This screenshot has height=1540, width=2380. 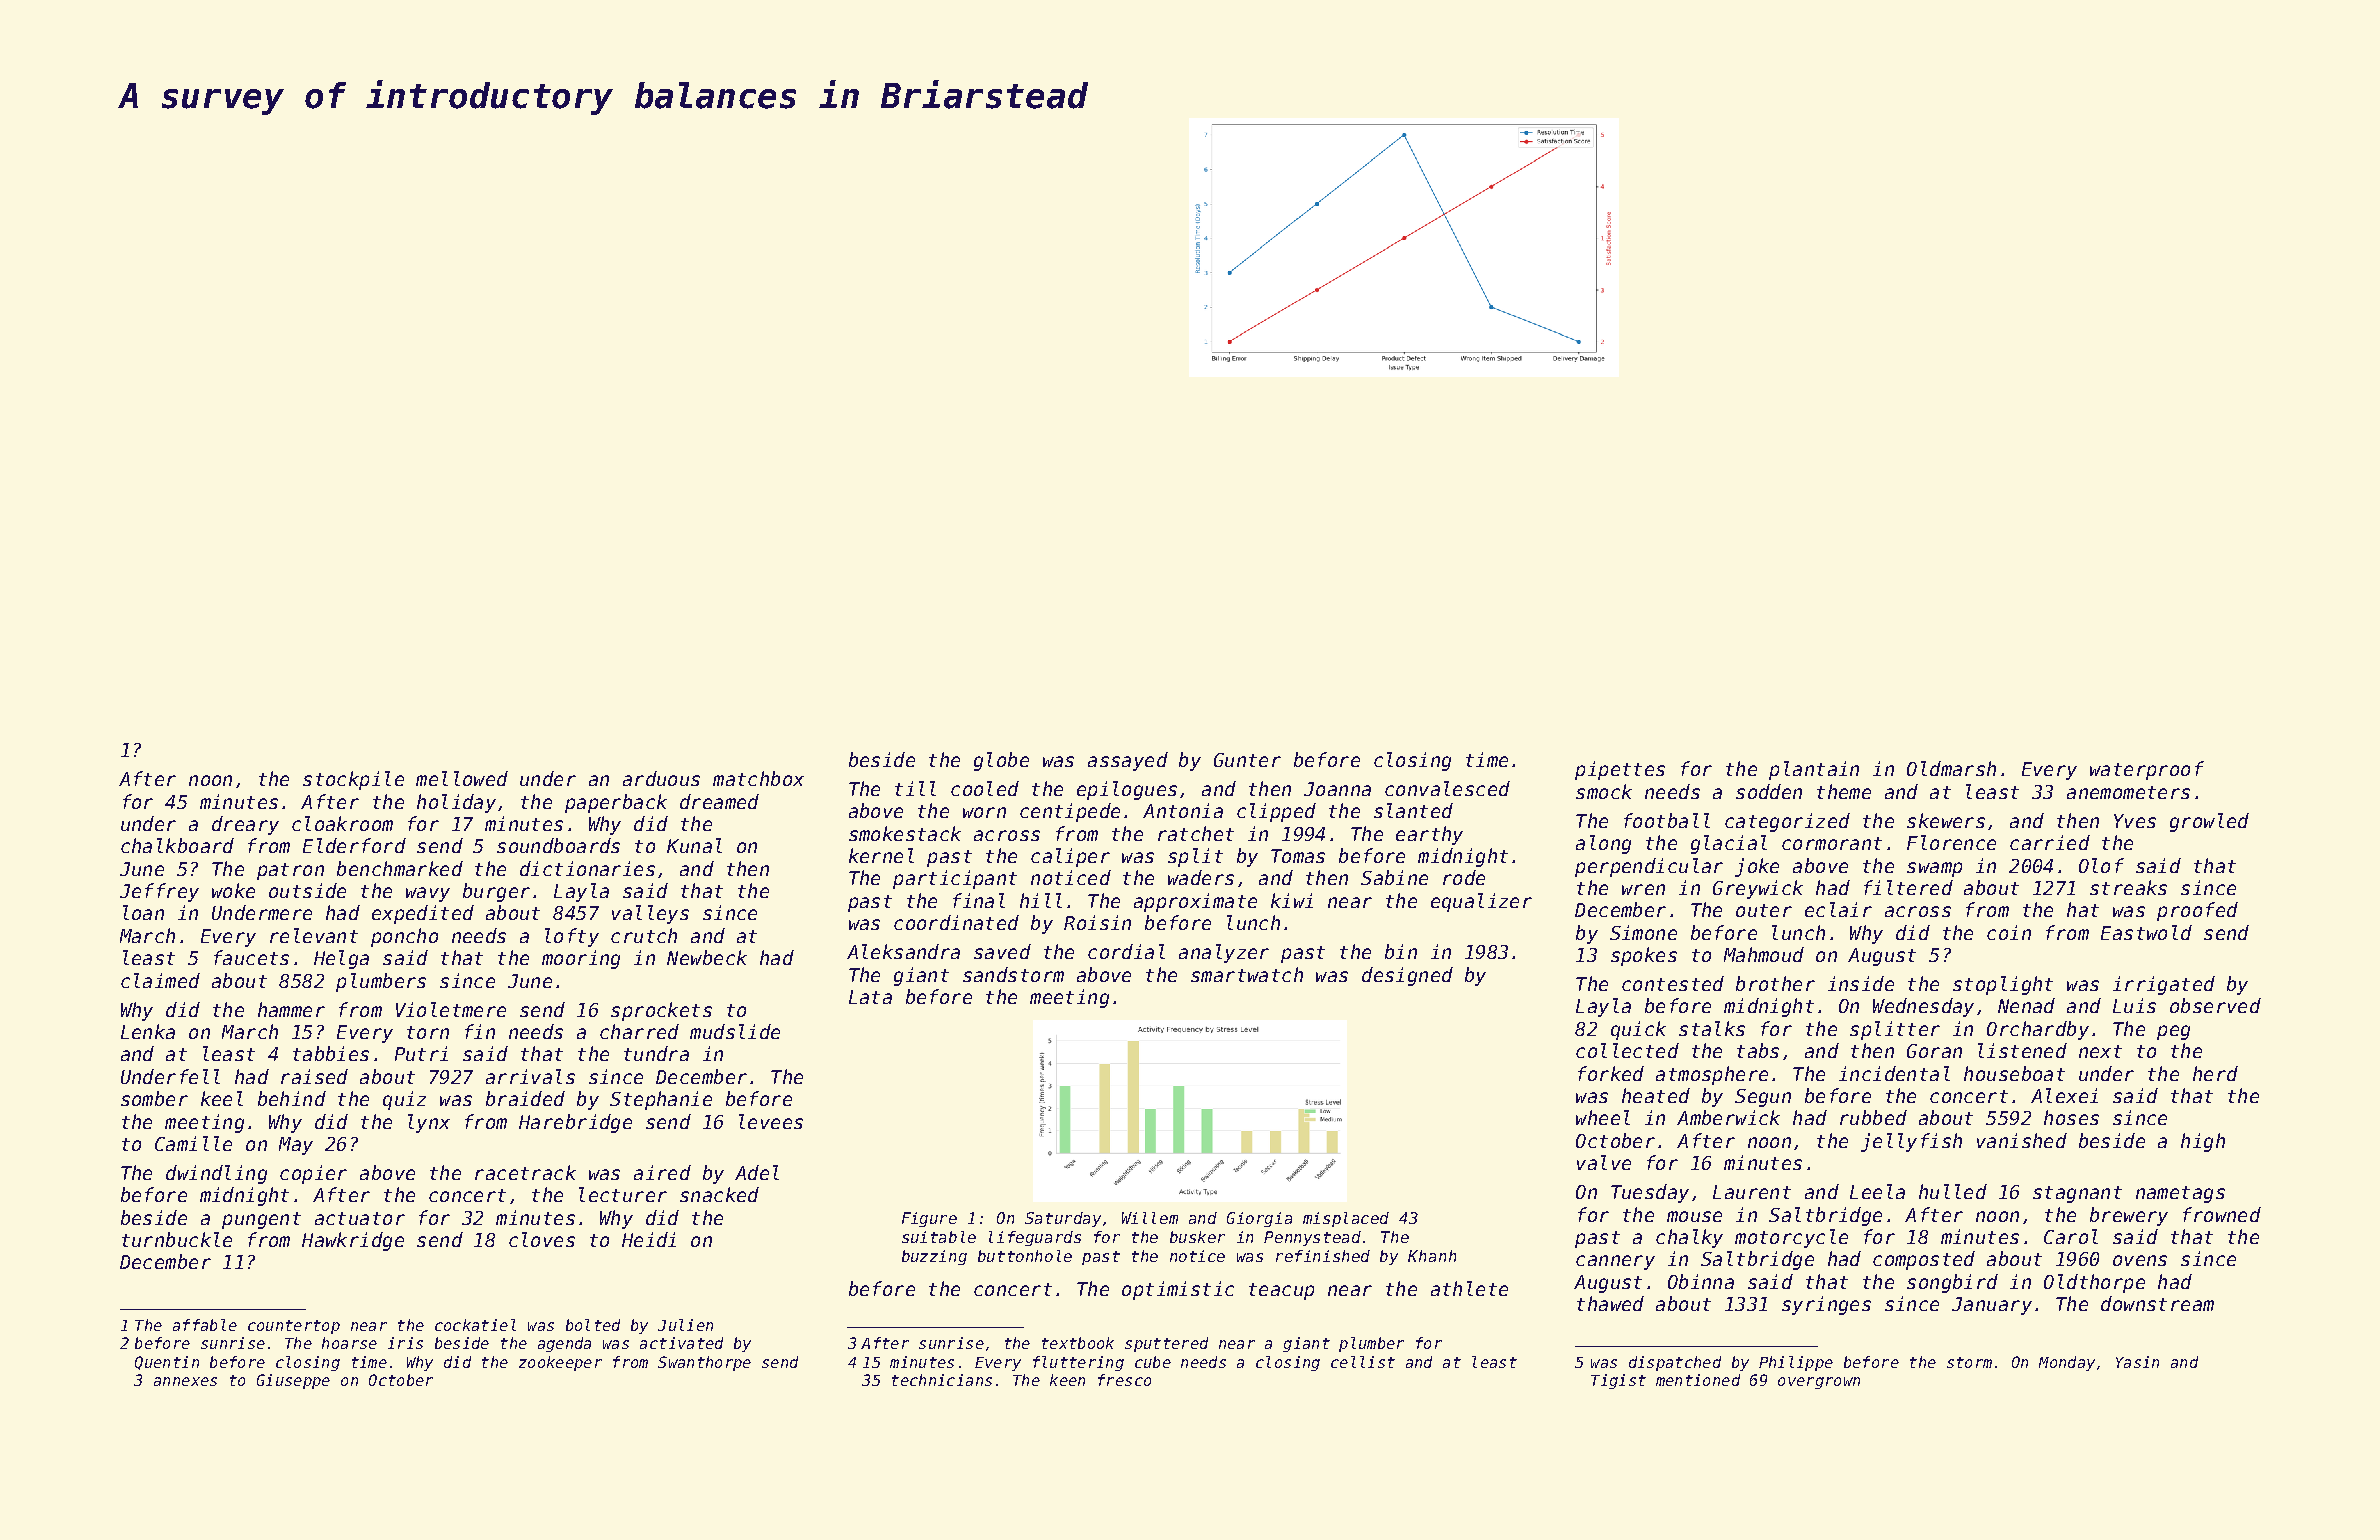 I want to click on Olof, so click(x=2101, y=865).
